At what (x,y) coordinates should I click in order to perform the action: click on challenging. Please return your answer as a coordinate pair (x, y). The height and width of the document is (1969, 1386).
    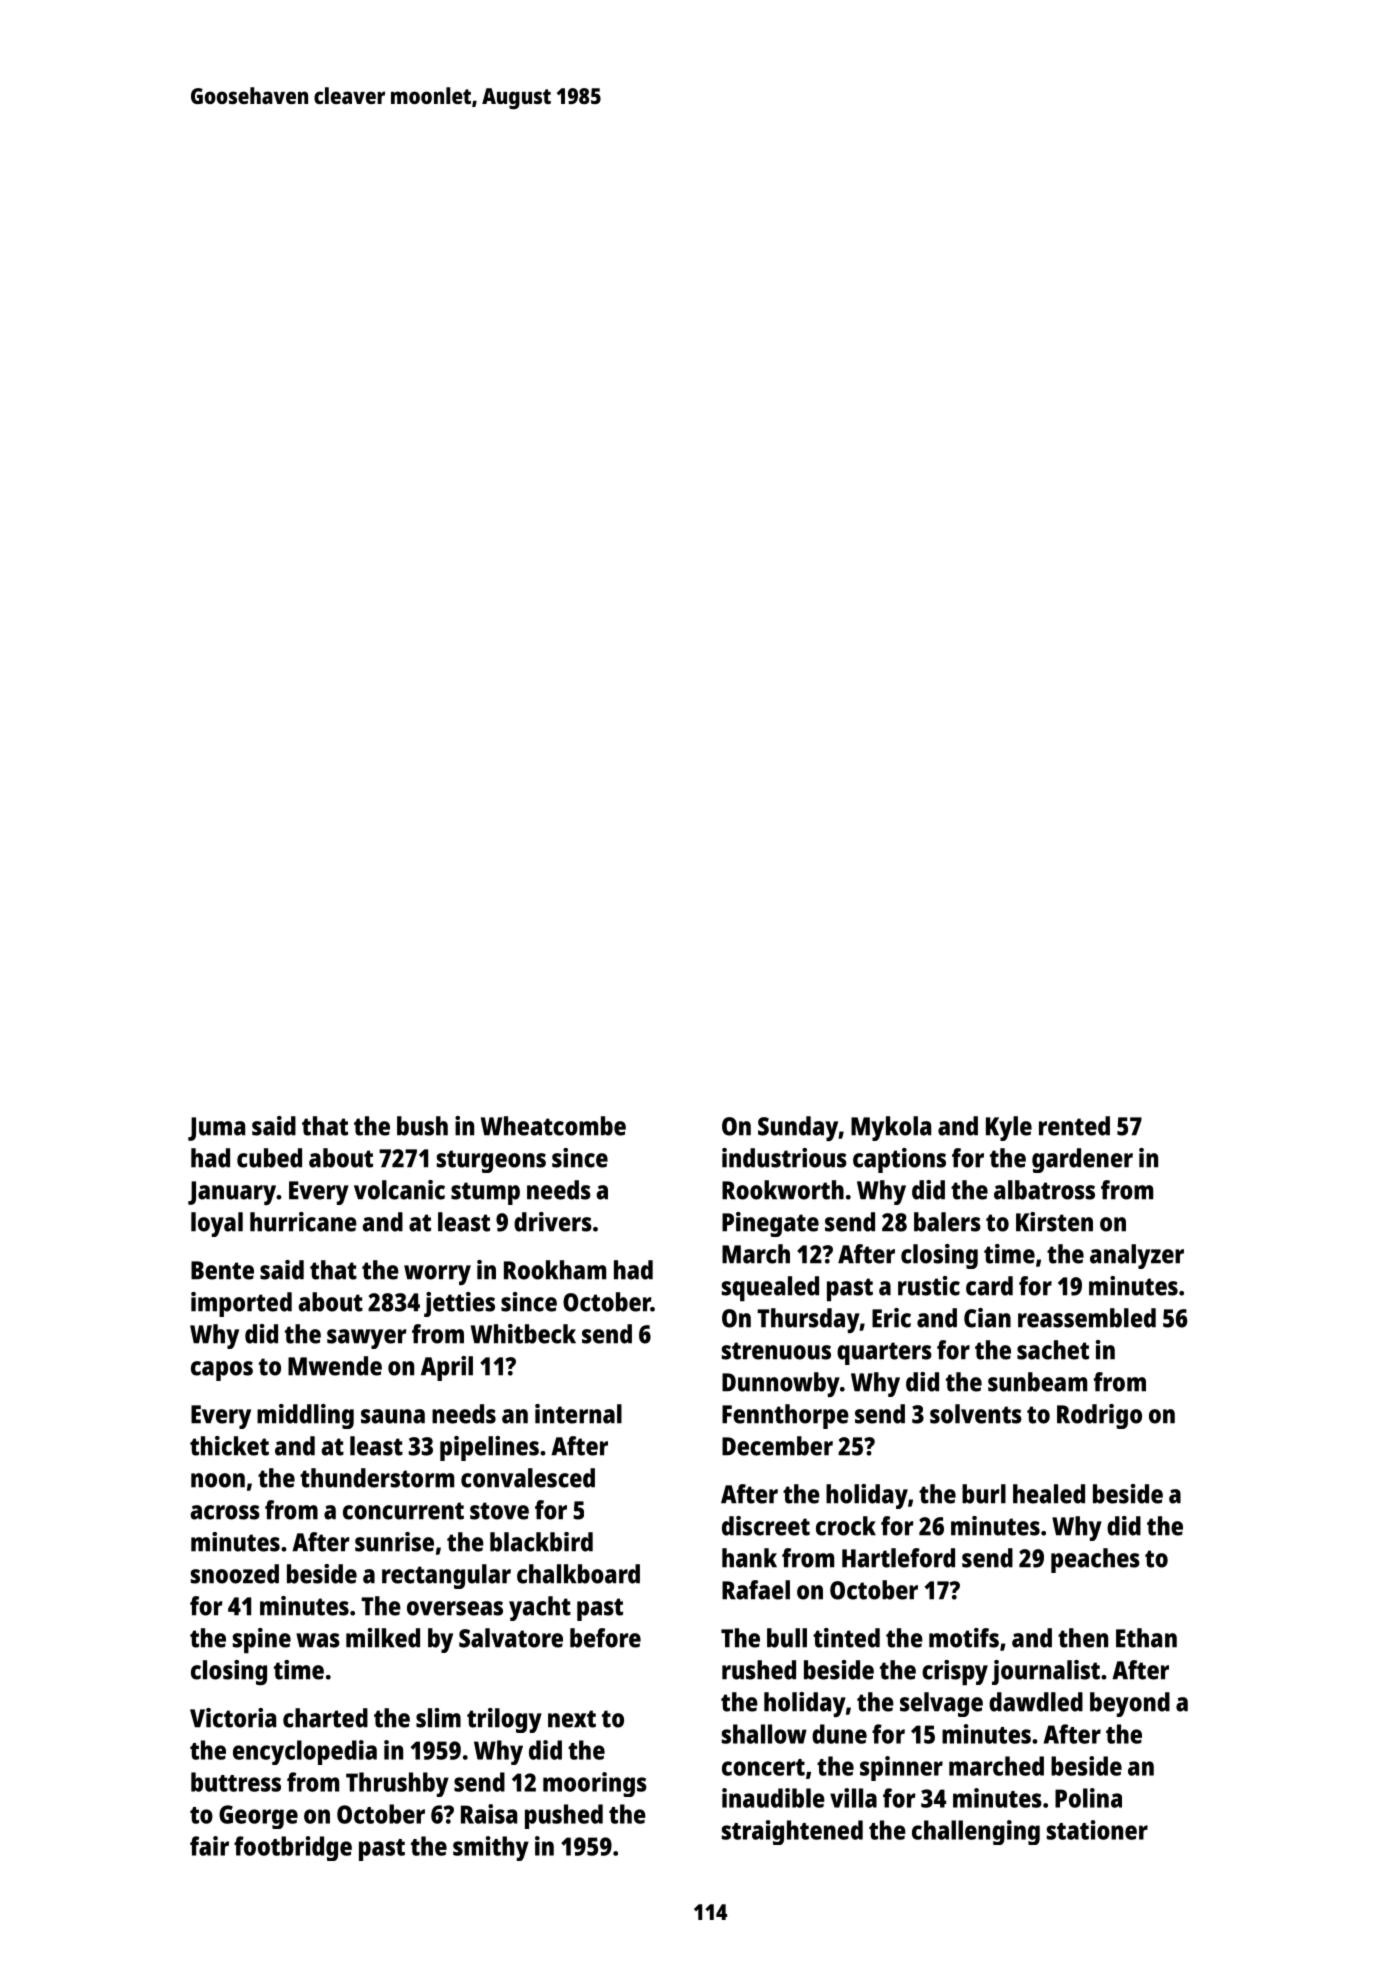
    Looking at the image, I should click on (976, 1832).
